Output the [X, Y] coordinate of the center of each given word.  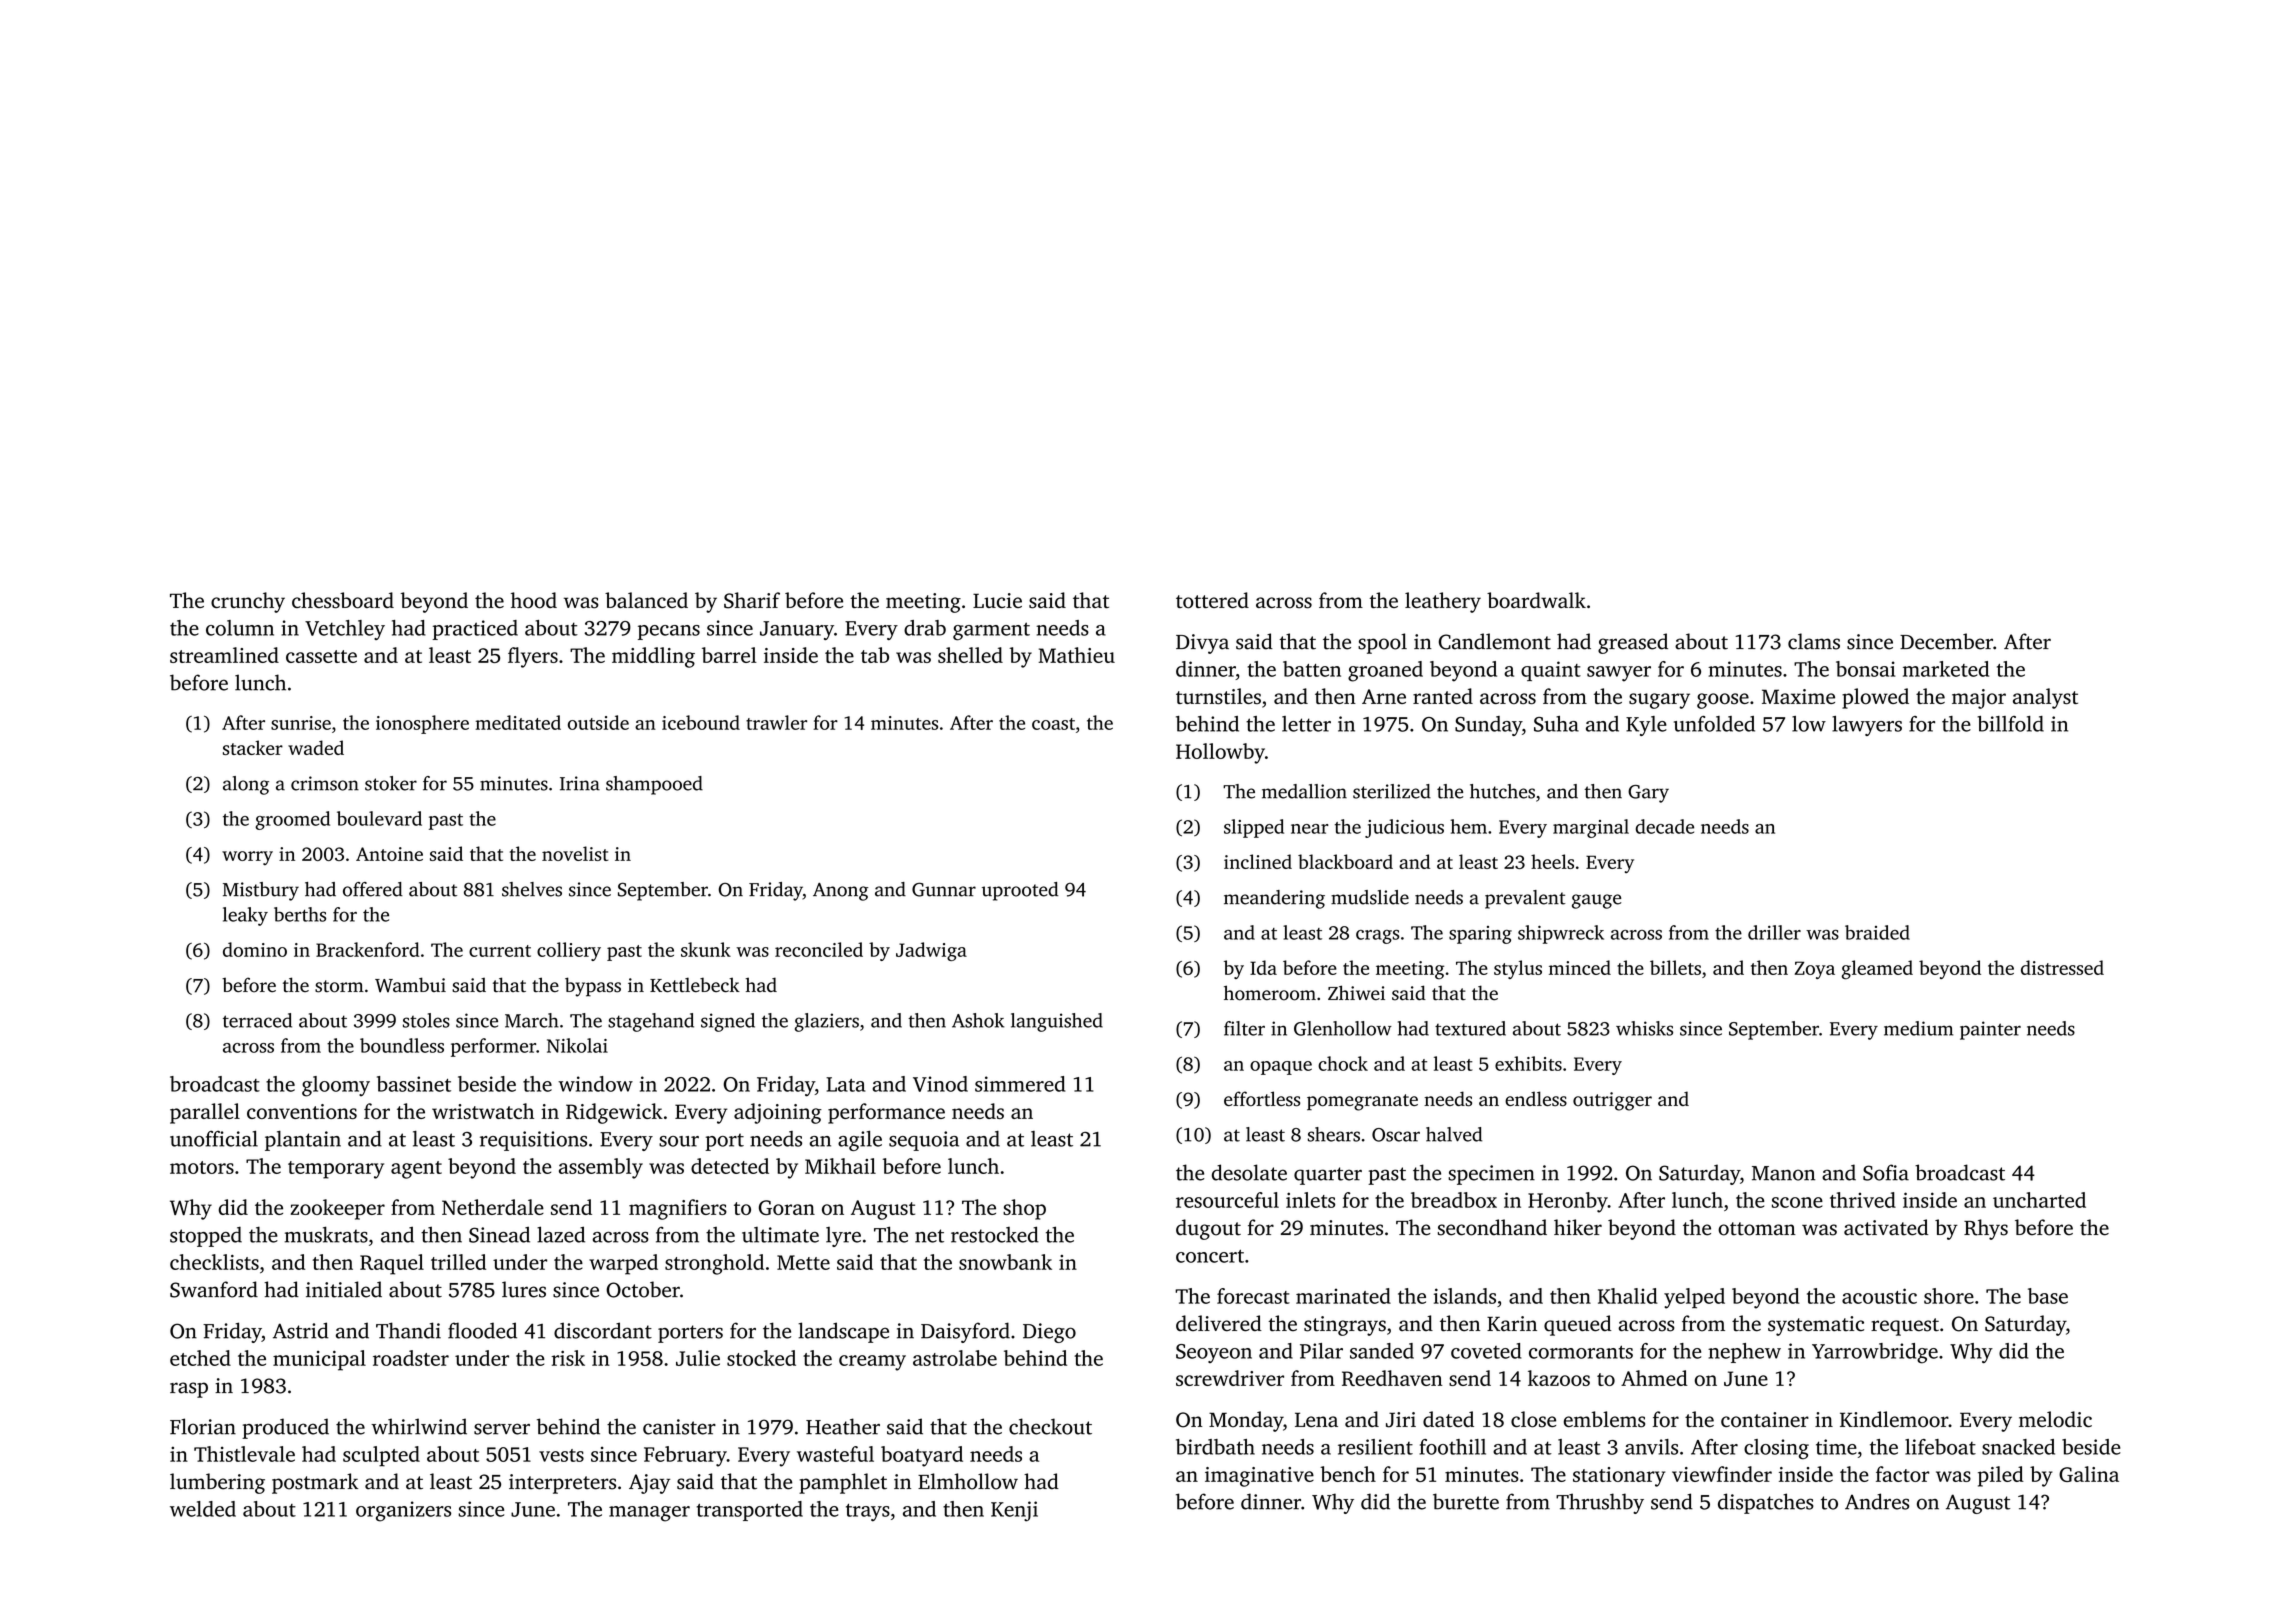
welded [203, 1509]
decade [1665, 826]
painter [1990, 1030]
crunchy [248, 602]
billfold [2010, 724]
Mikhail [840, 1166]
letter [1306, 724]
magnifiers [678, 1209]
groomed [292, 820]
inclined [1258, 861]
